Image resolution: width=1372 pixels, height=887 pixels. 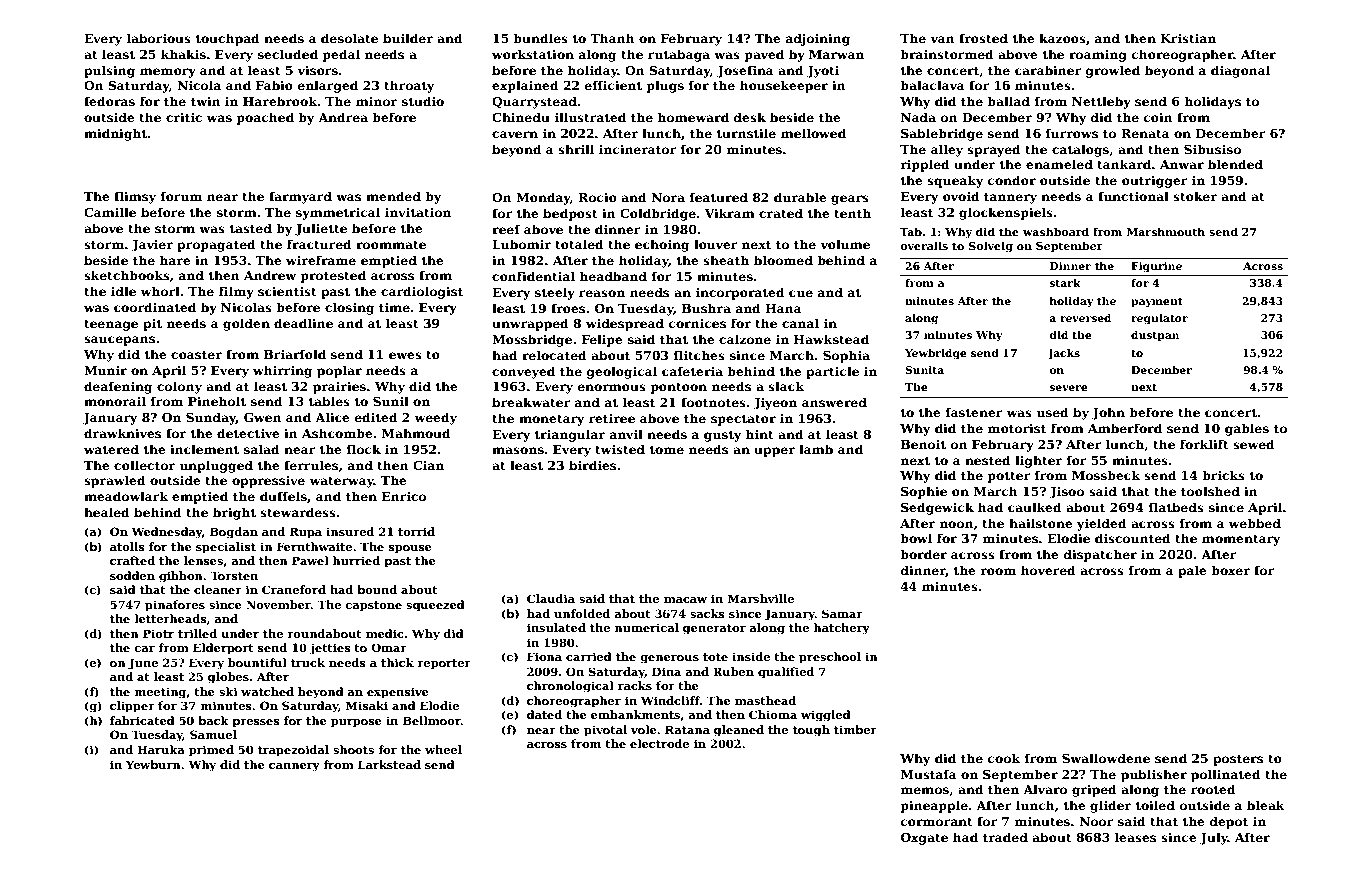 What do you see at coordinates (1124, 164) in the screenshot?
I see `tankard` at bounding box center [1124, 164].
